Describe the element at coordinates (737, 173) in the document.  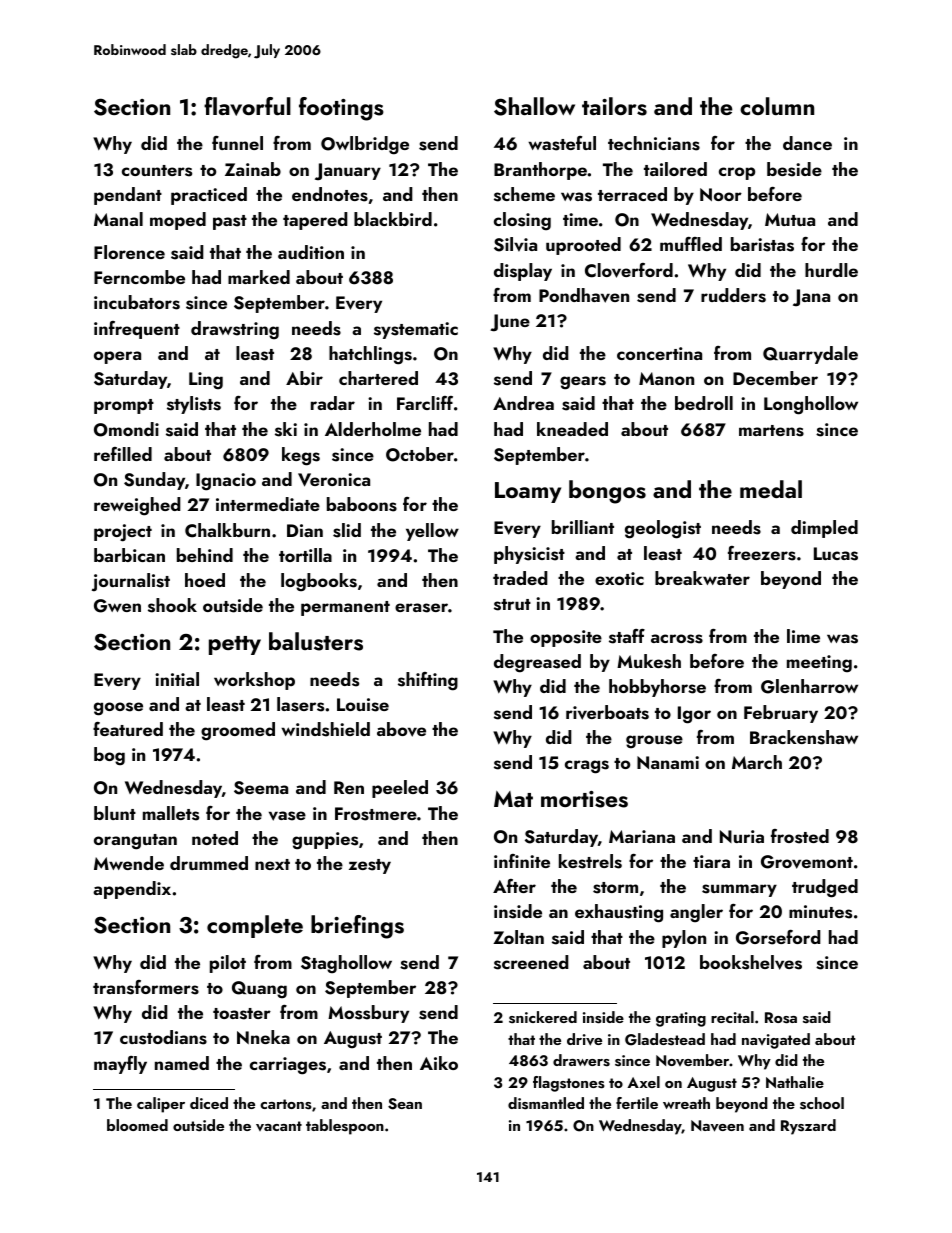
I see `crop` at that location.
